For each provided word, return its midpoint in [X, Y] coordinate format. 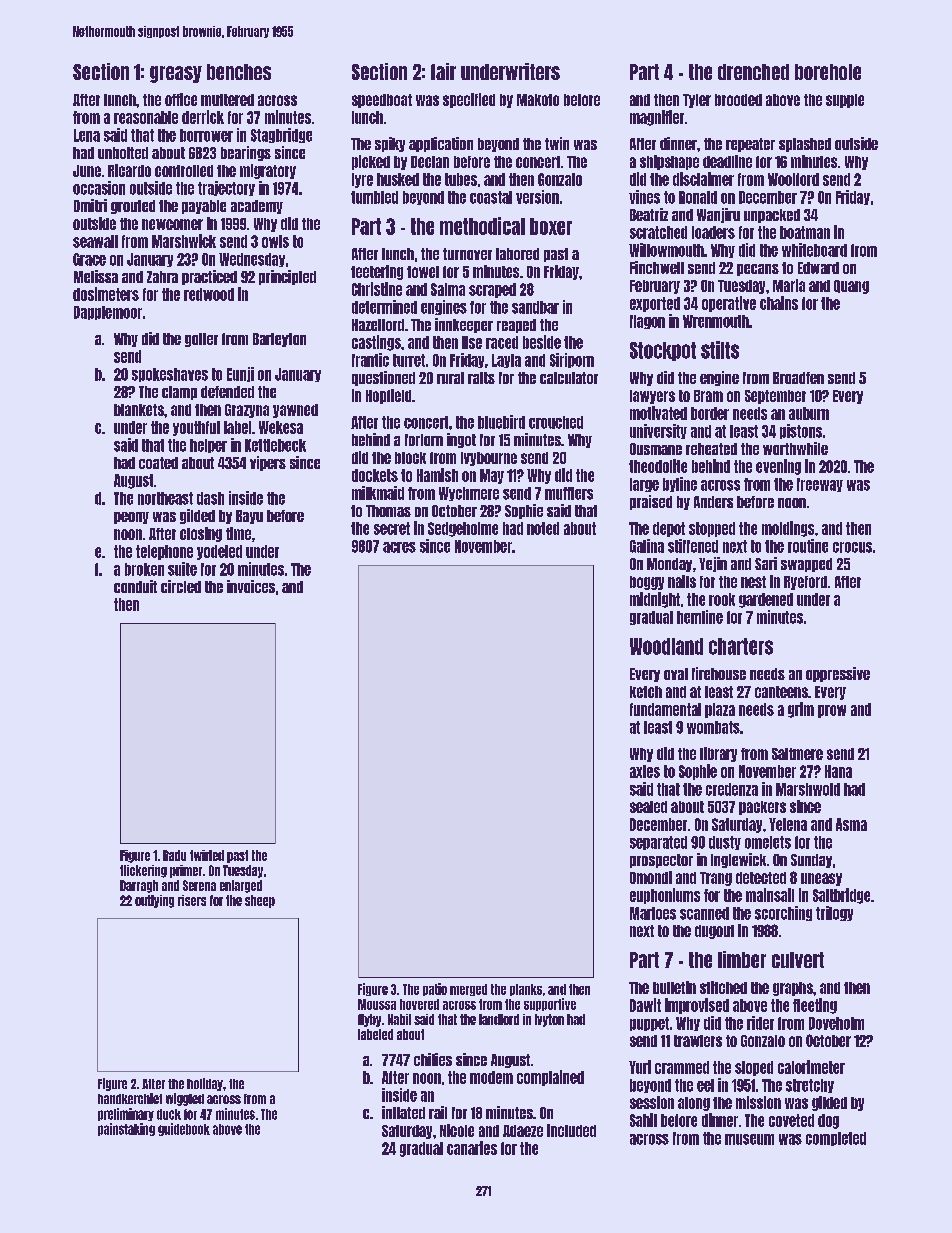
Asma [851, 824]
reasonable [146, 117]
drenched [753, 72]
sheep [260, 901]
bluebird [501, 422]
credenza [732, 789]
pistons [801, 431]
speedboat [382, 101]
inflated [403, 1112]
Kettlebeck [275, 445]
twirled [207, 855]
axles [645, 771]
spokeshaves [170, 375]
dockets [375, 475]
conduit [135, 586]
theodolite [658, 466]
